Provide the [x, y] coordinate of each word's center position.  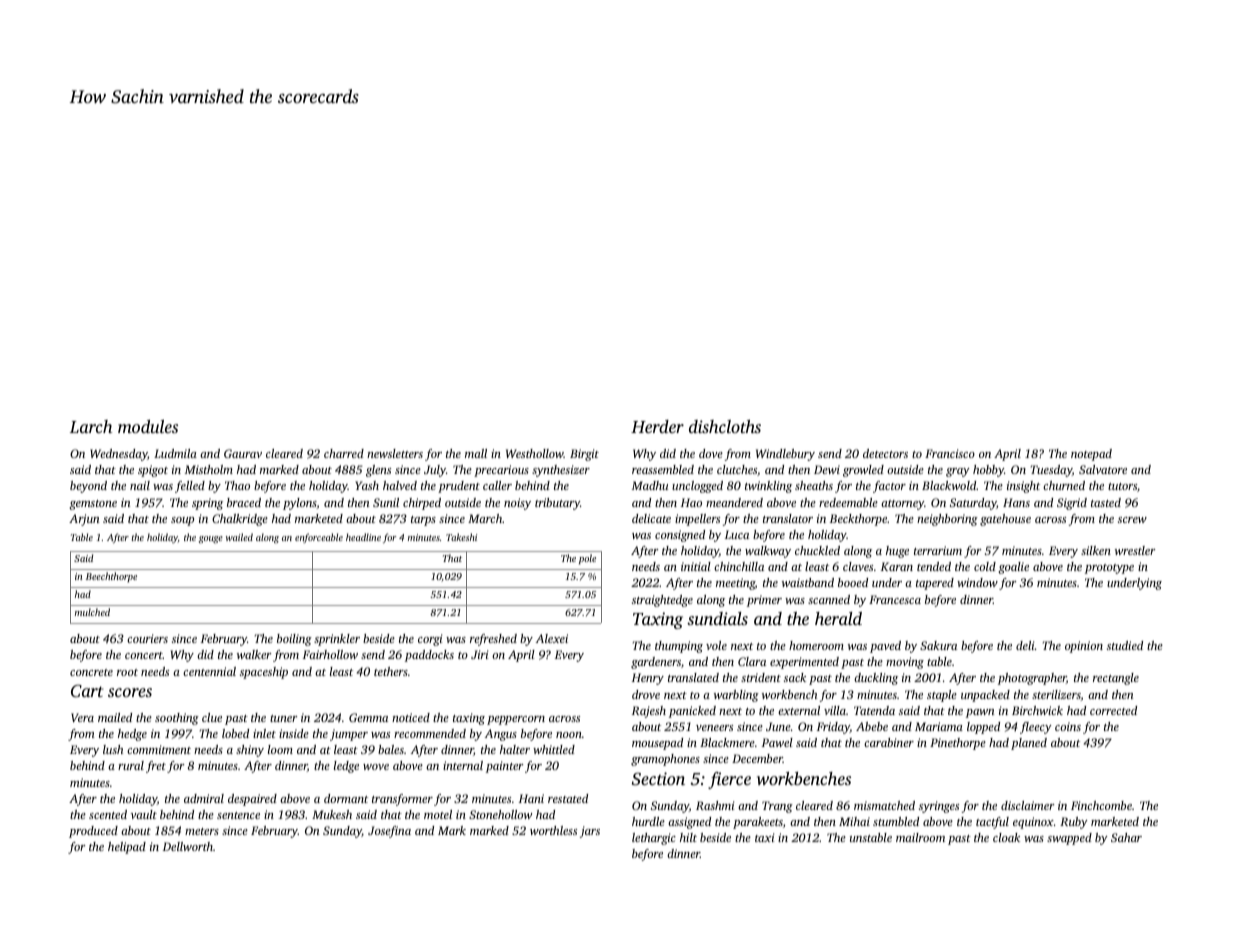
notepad [1091, 455]
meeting [735, 584]
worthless [553, 830]
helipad [127, 848]
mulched [92, 612]
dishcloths [725, 426]
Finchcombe [1101, 805]
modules [148, 426]
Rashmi [715, 805]
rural [131, 765]
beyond [88, 487]
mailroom [920, 837]
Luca [737, 534]
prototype [1109, 569]
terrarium [938, 550]
